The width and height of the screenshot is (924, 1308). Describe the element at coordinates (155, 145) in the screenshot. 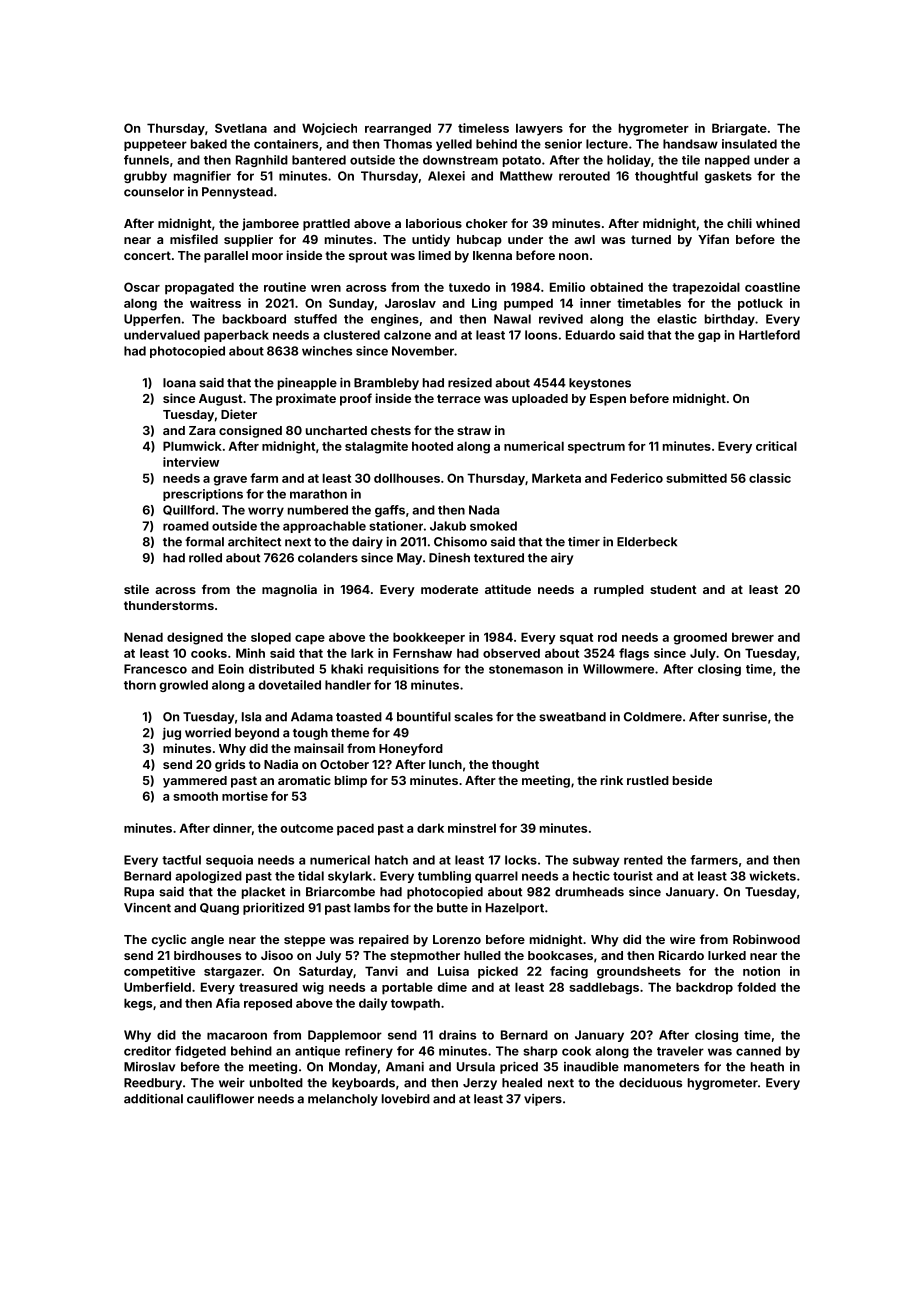

I see `puppeteer` at that location.
